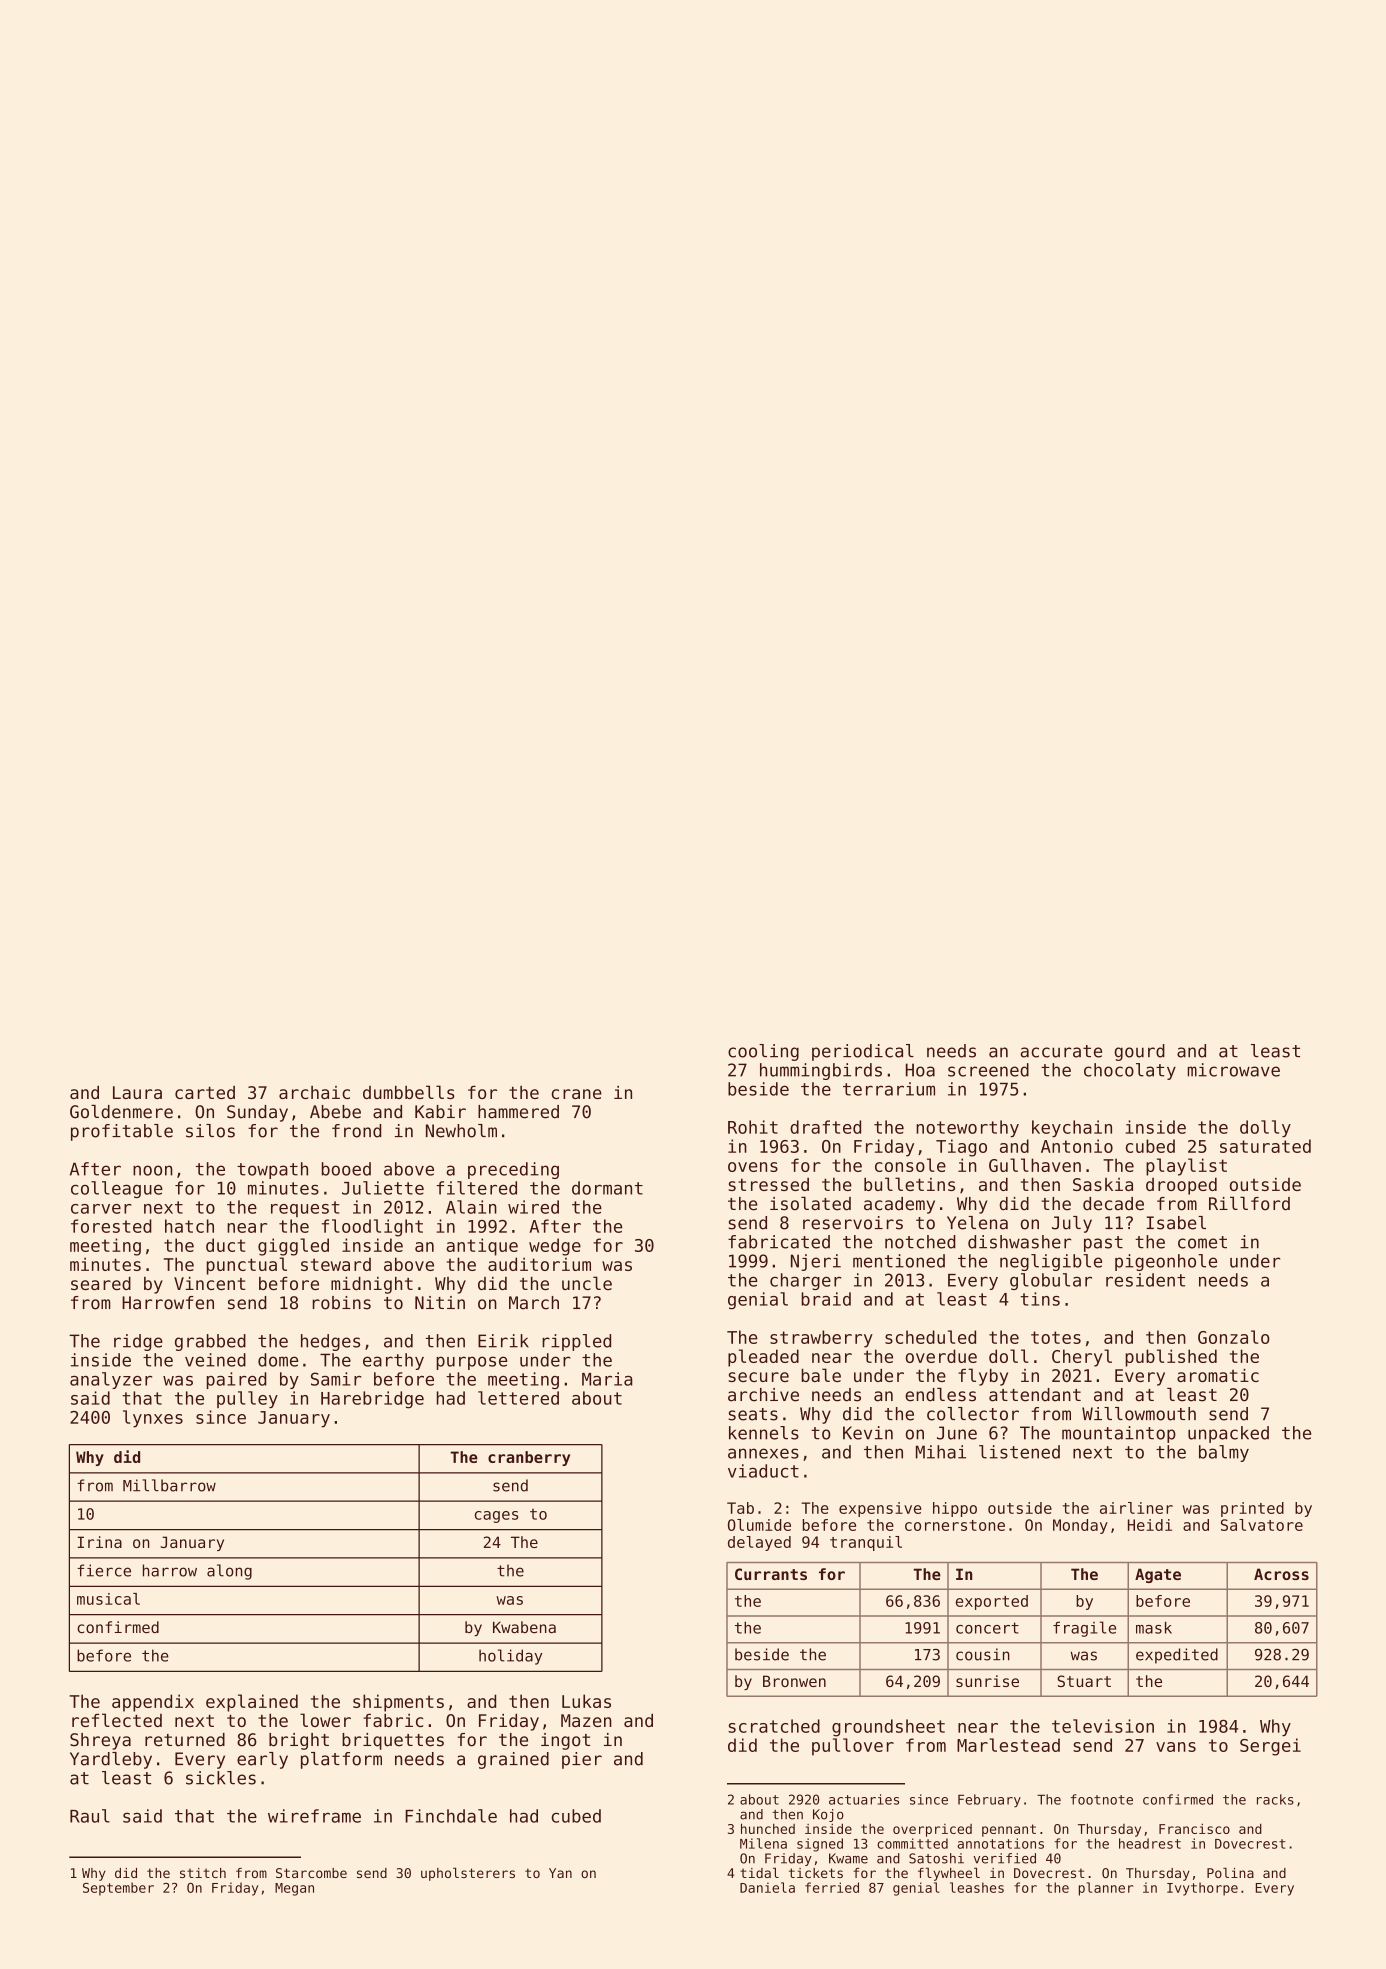 The width and height of the screenshot is (1386, 1969). I want to click on archaic, so click(314, 1092).
